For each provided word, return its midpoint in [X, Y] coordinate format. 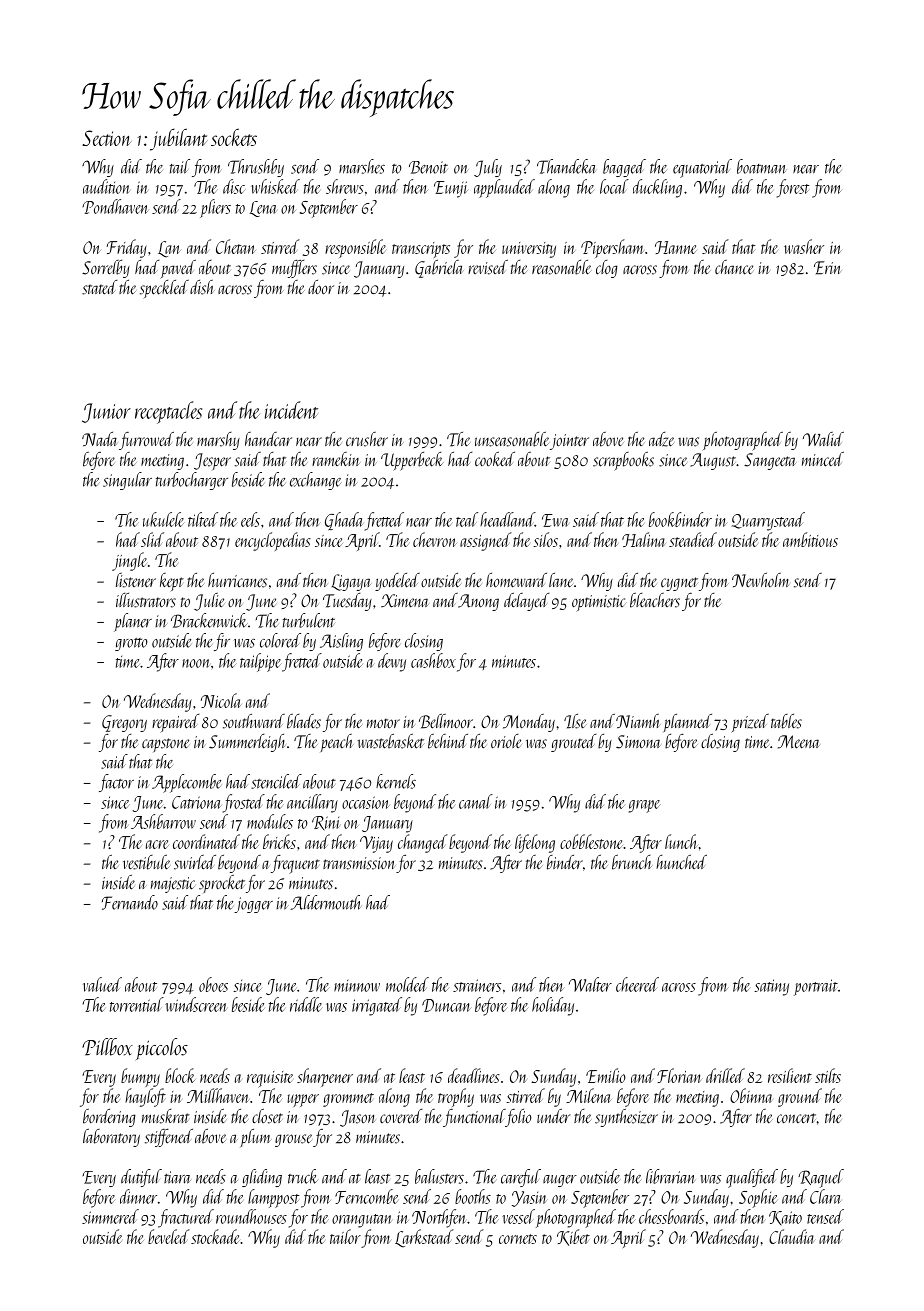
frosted [244, 803]
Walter [590, 984]
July [488, 168]
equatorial [702, 168]
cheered [637, 984]
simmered [110, 1216]
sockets [234, 137]
